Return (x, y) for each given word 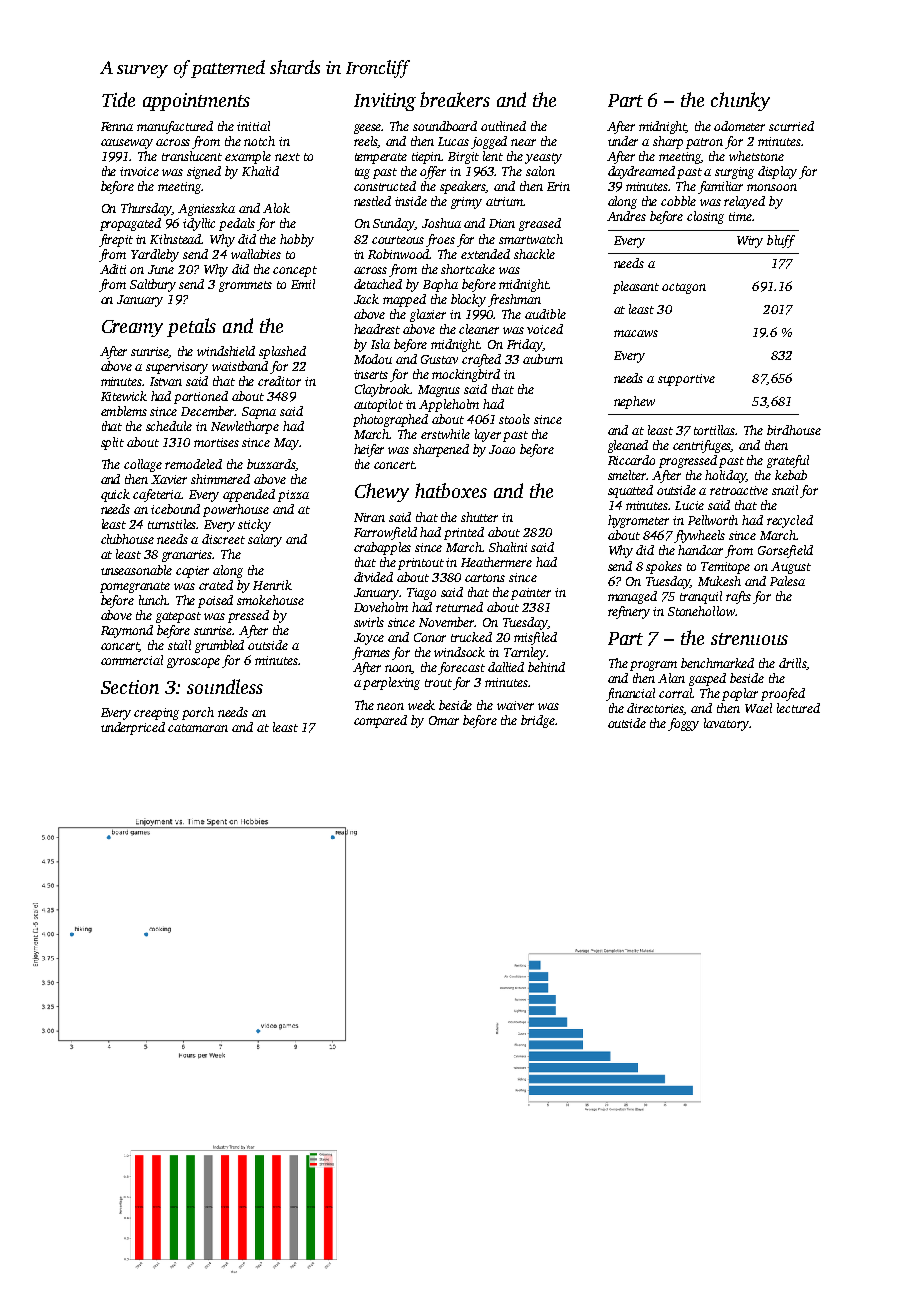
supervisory (177, 368)
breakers (455, 99)
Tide (118, 99)
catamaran (198, 728)
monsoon (772, 187)
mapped (404, 300)
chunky (740, 101)
